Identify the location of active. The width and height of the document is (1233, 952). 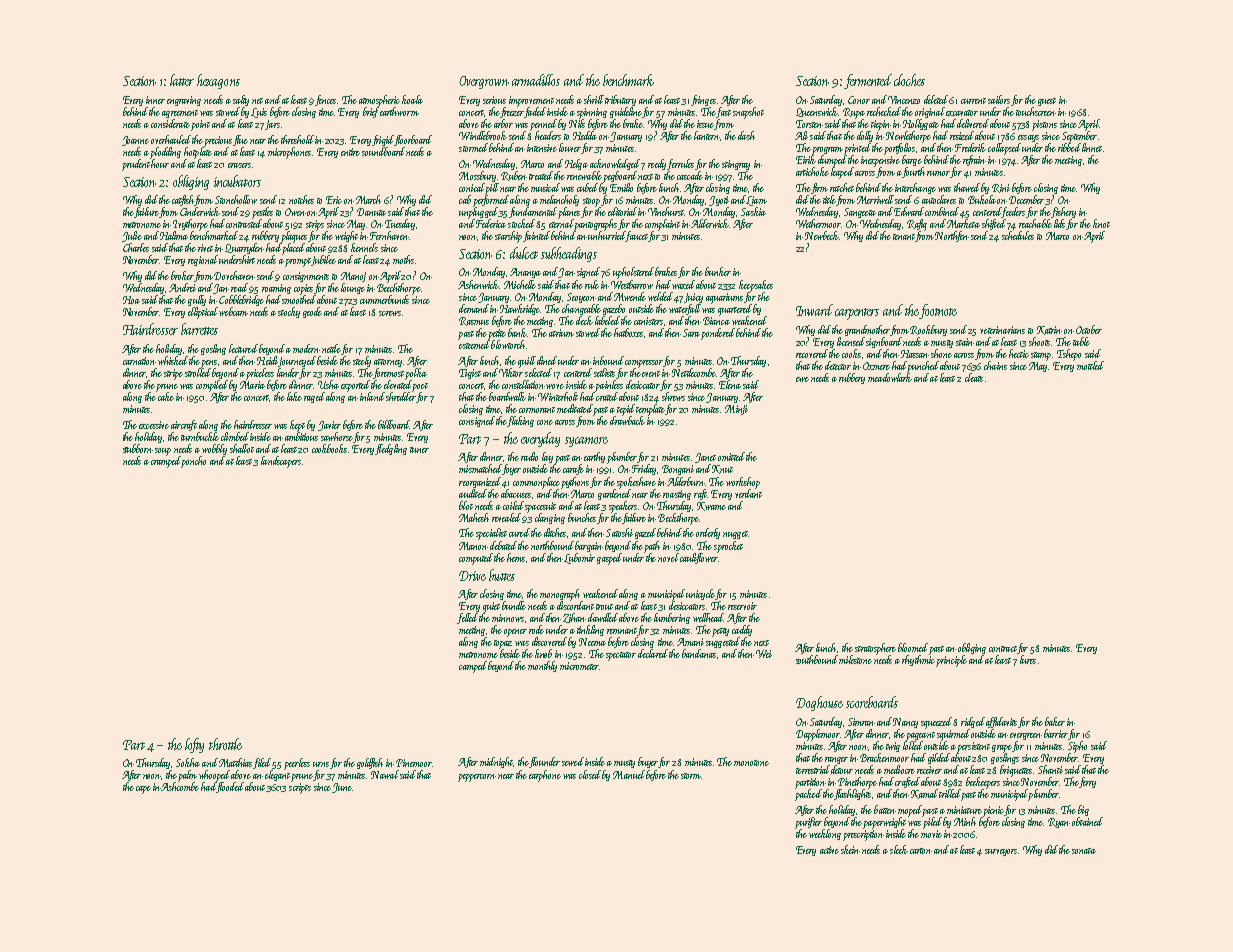
(829, 850).
